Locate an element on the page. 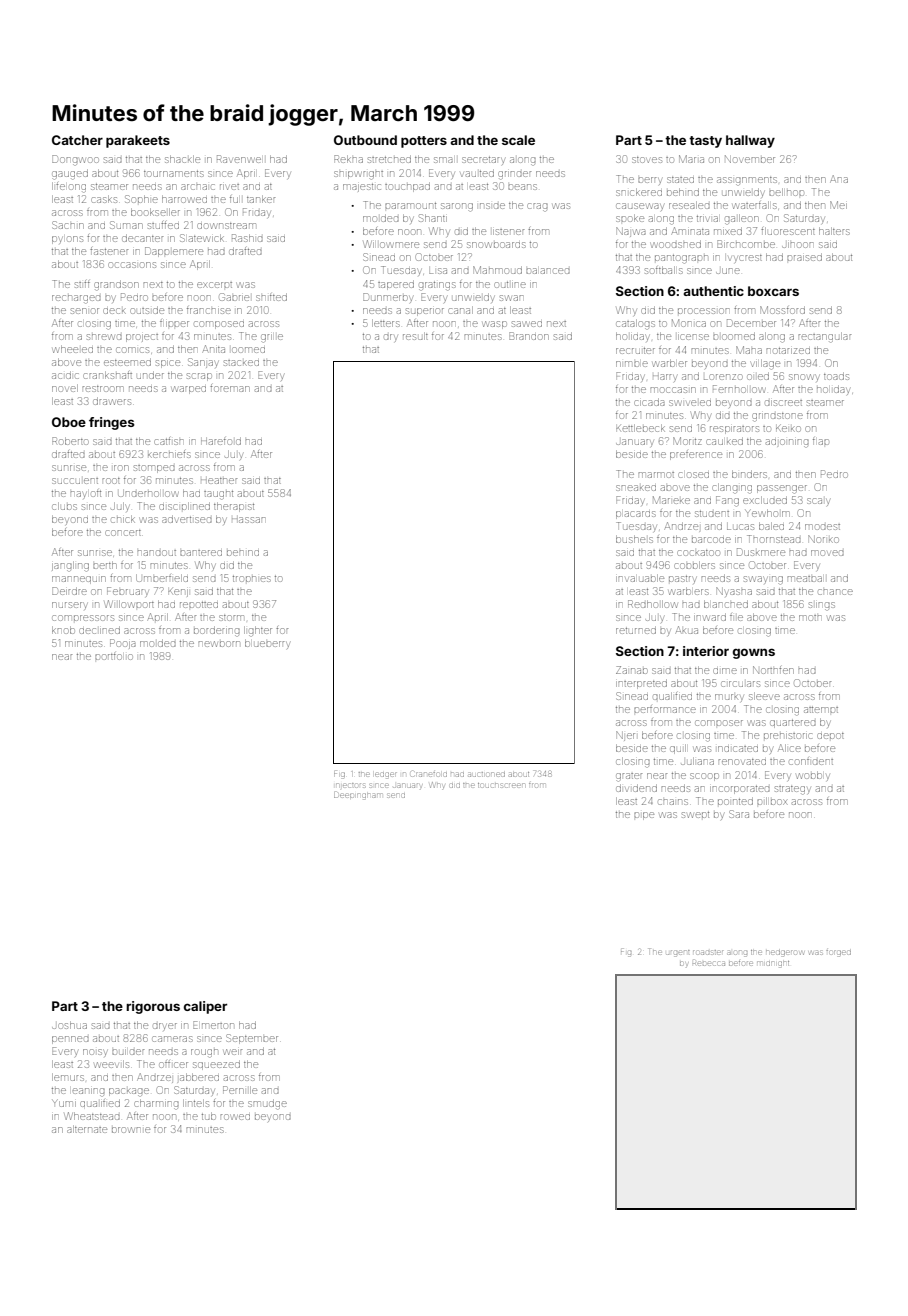 This document has height=1316, width=908. strategy is located at coordinates (792, 790).
